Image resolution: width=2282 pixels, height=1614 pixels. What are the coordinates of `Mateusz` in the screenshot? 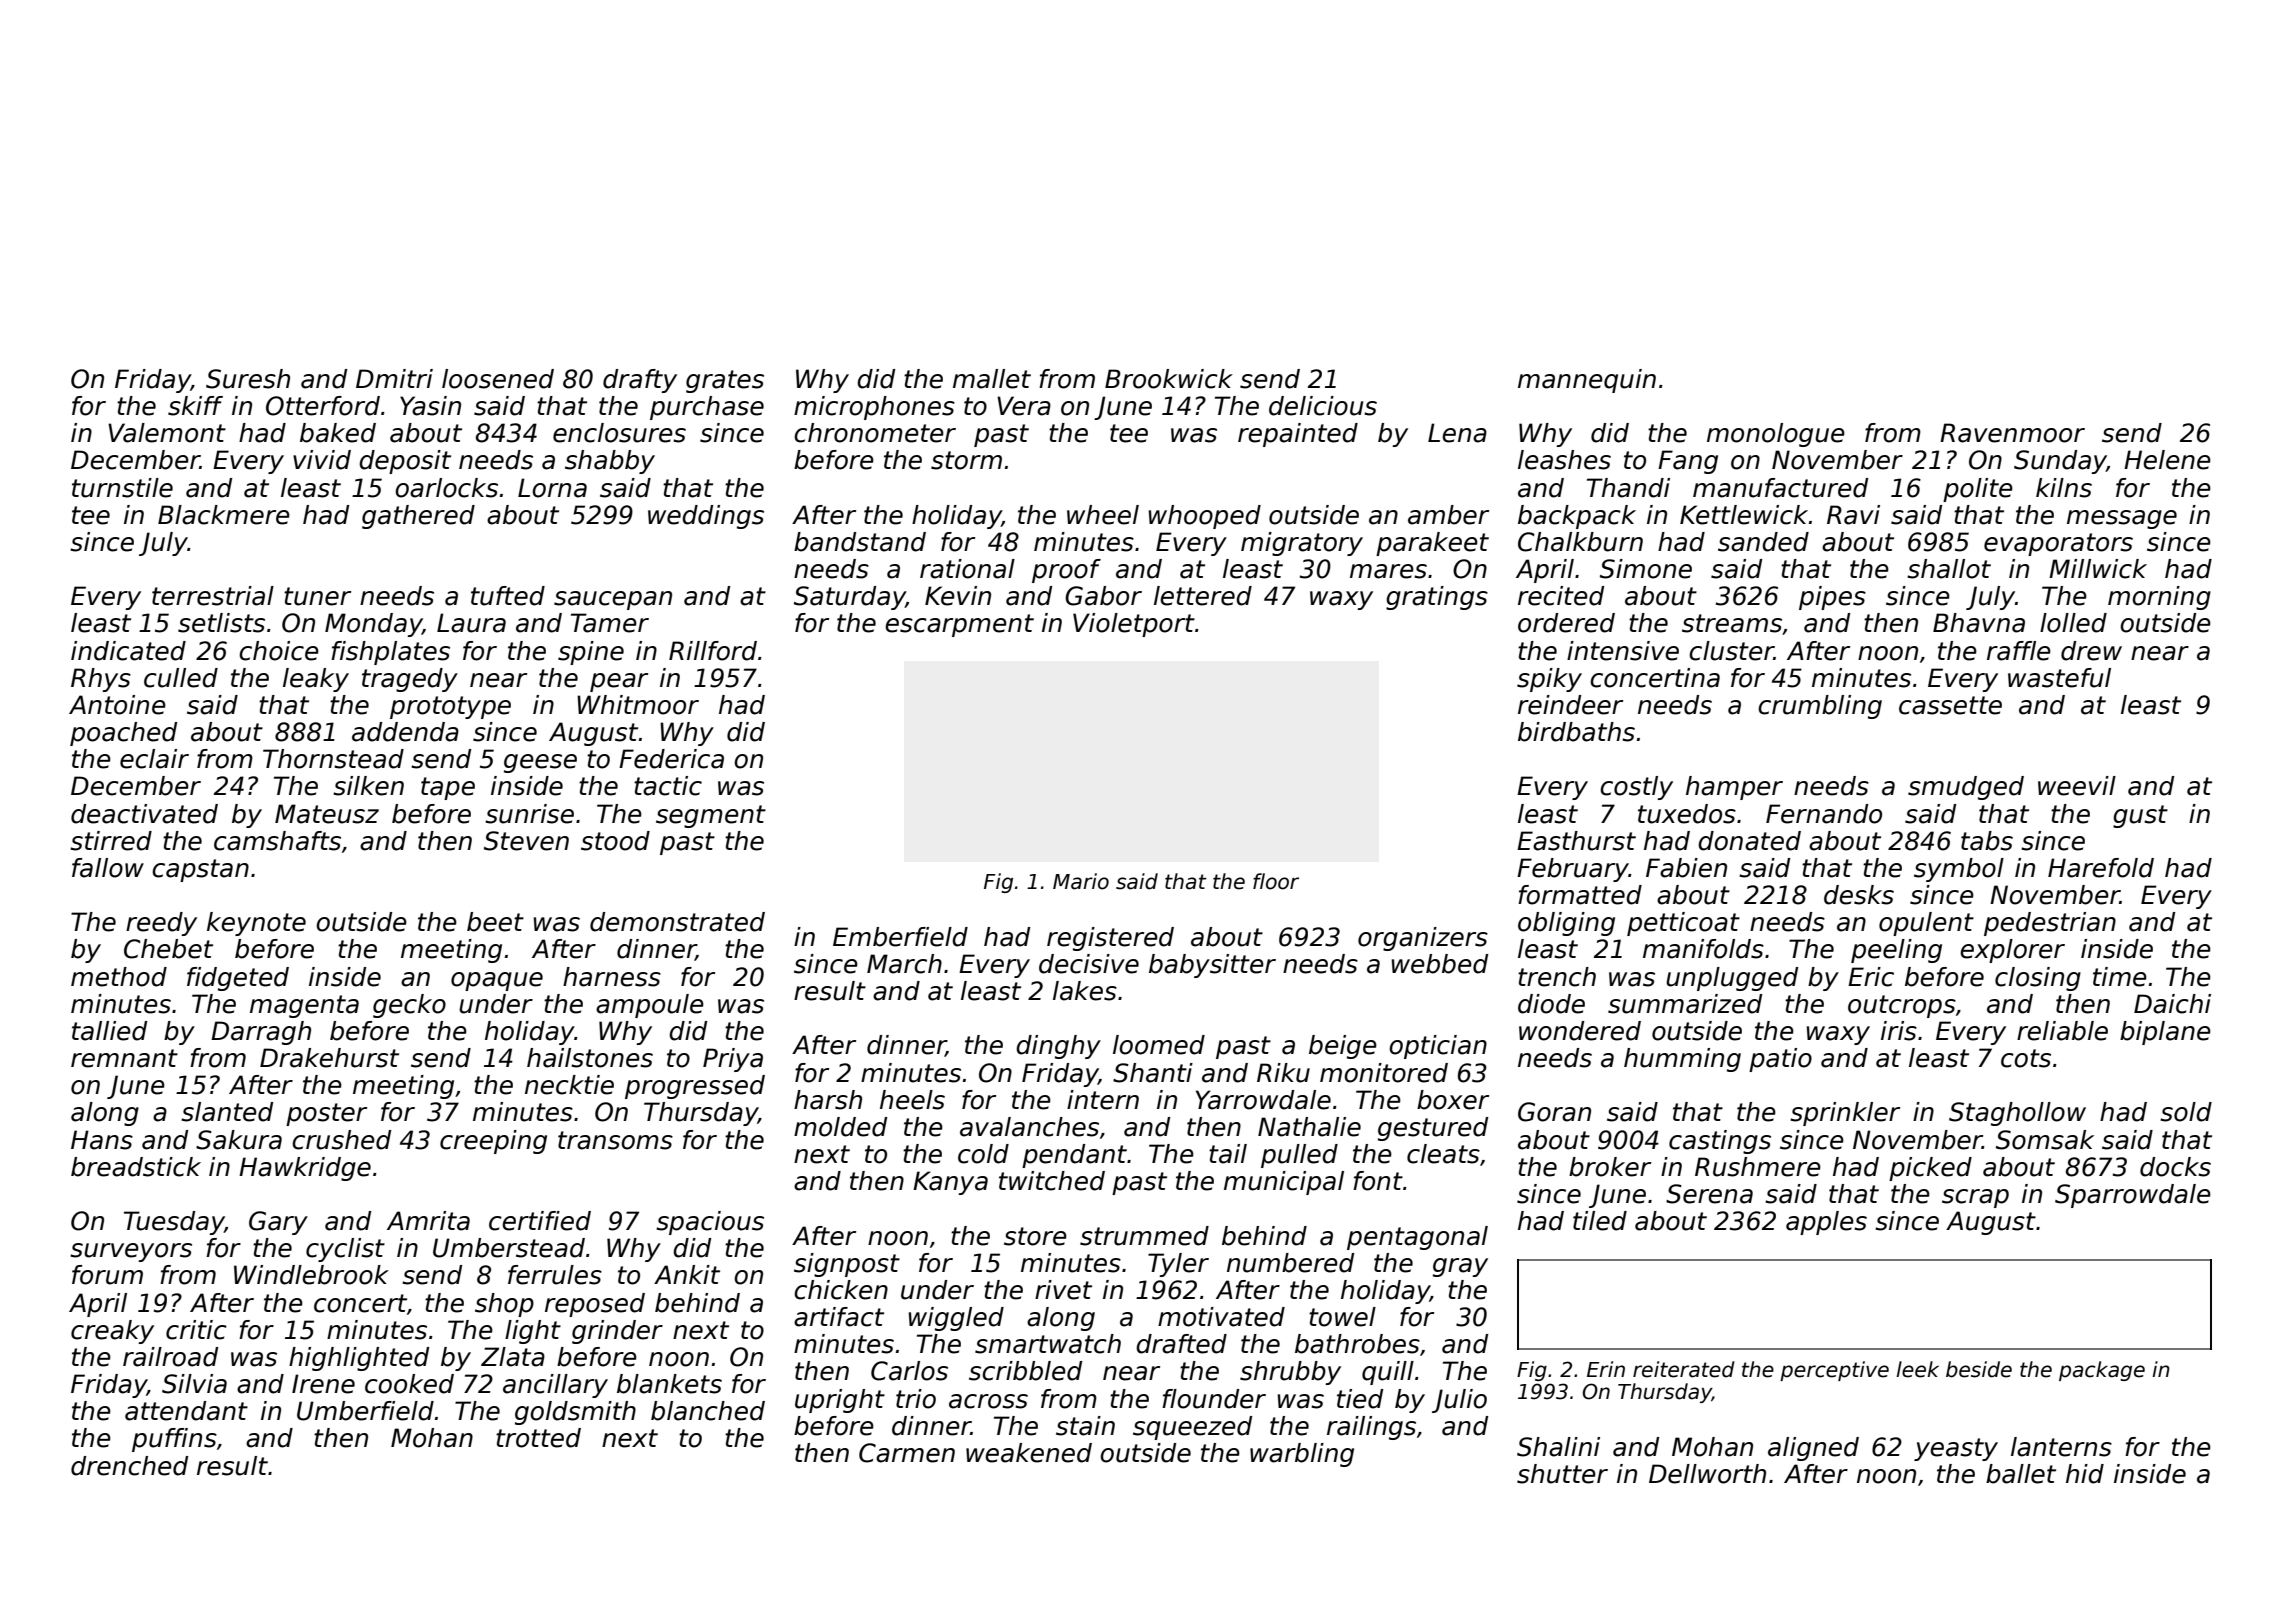 It's located at (327, 814).
